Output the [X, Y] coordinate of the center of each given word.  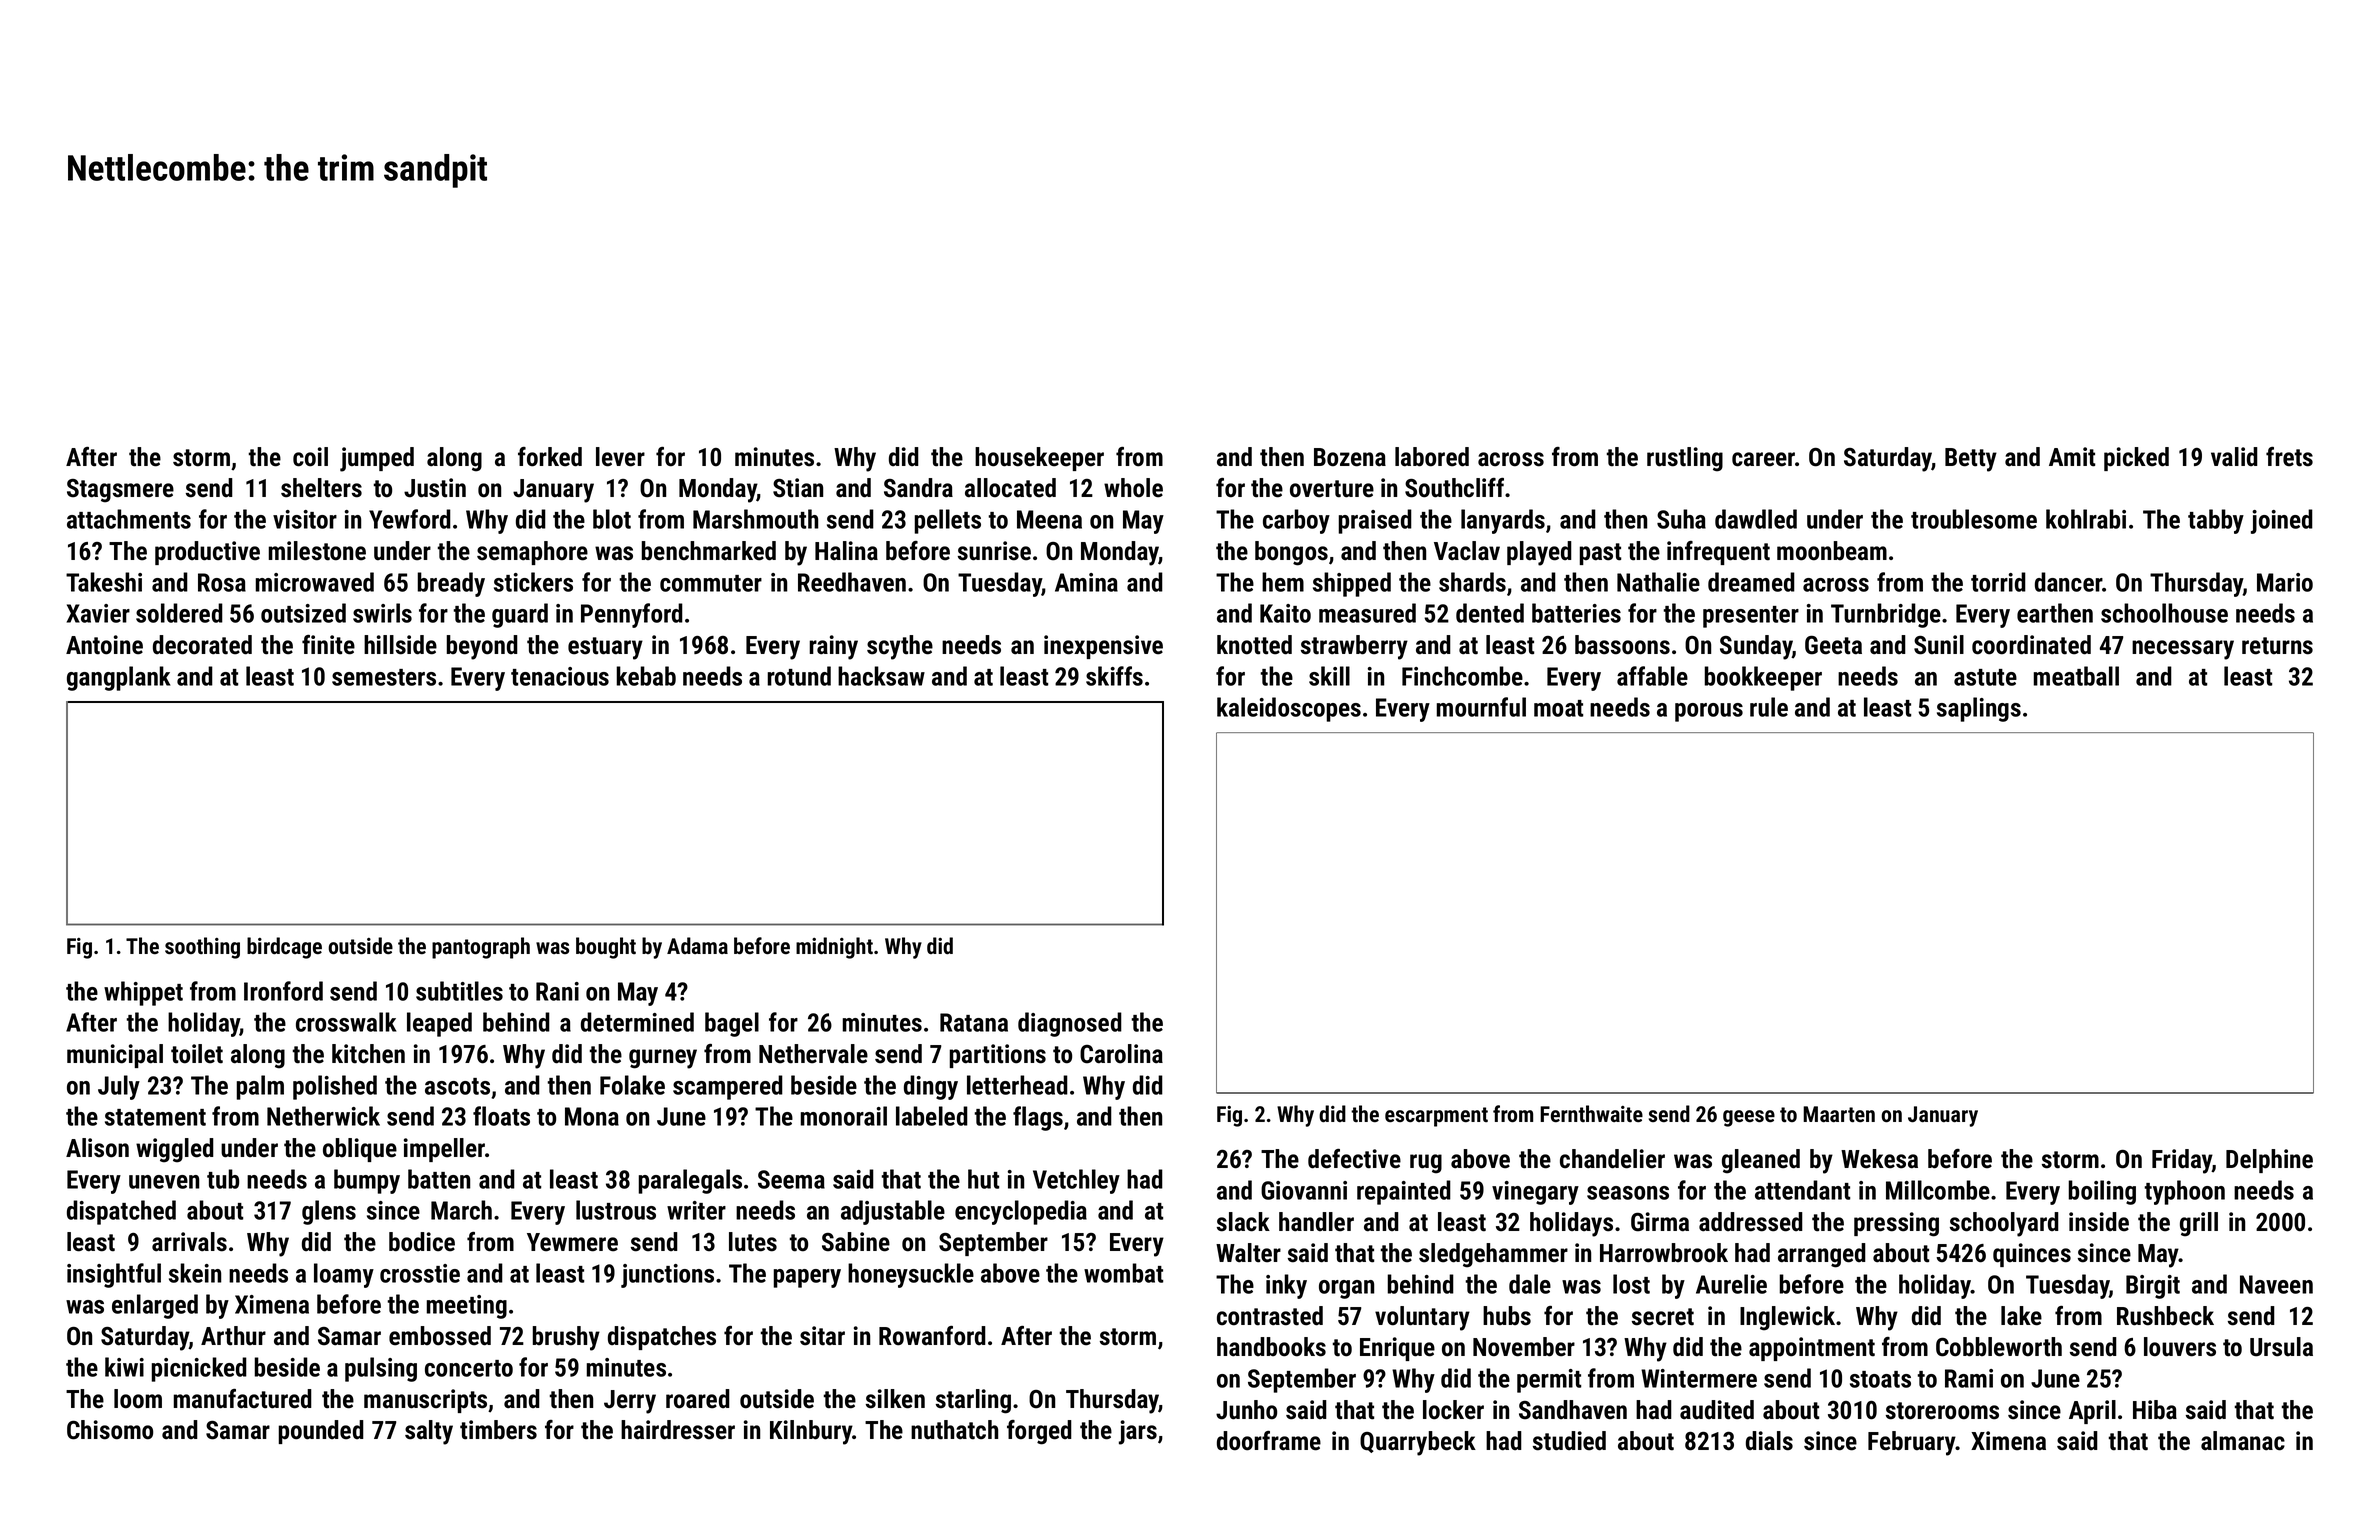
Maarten [1839, 1114]
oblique [360, 1150]
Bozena [1350, 457]
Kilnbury [811, 1432]
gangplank [118, 678]
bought [606, 948]
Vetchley [1076, 1181]
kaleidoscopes [1289, 709]
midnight [834, 948]
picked [2136, 459]
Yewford [410, 519]
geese [1749, 1118]
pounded [321, 1432]
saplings [1979, 709]
